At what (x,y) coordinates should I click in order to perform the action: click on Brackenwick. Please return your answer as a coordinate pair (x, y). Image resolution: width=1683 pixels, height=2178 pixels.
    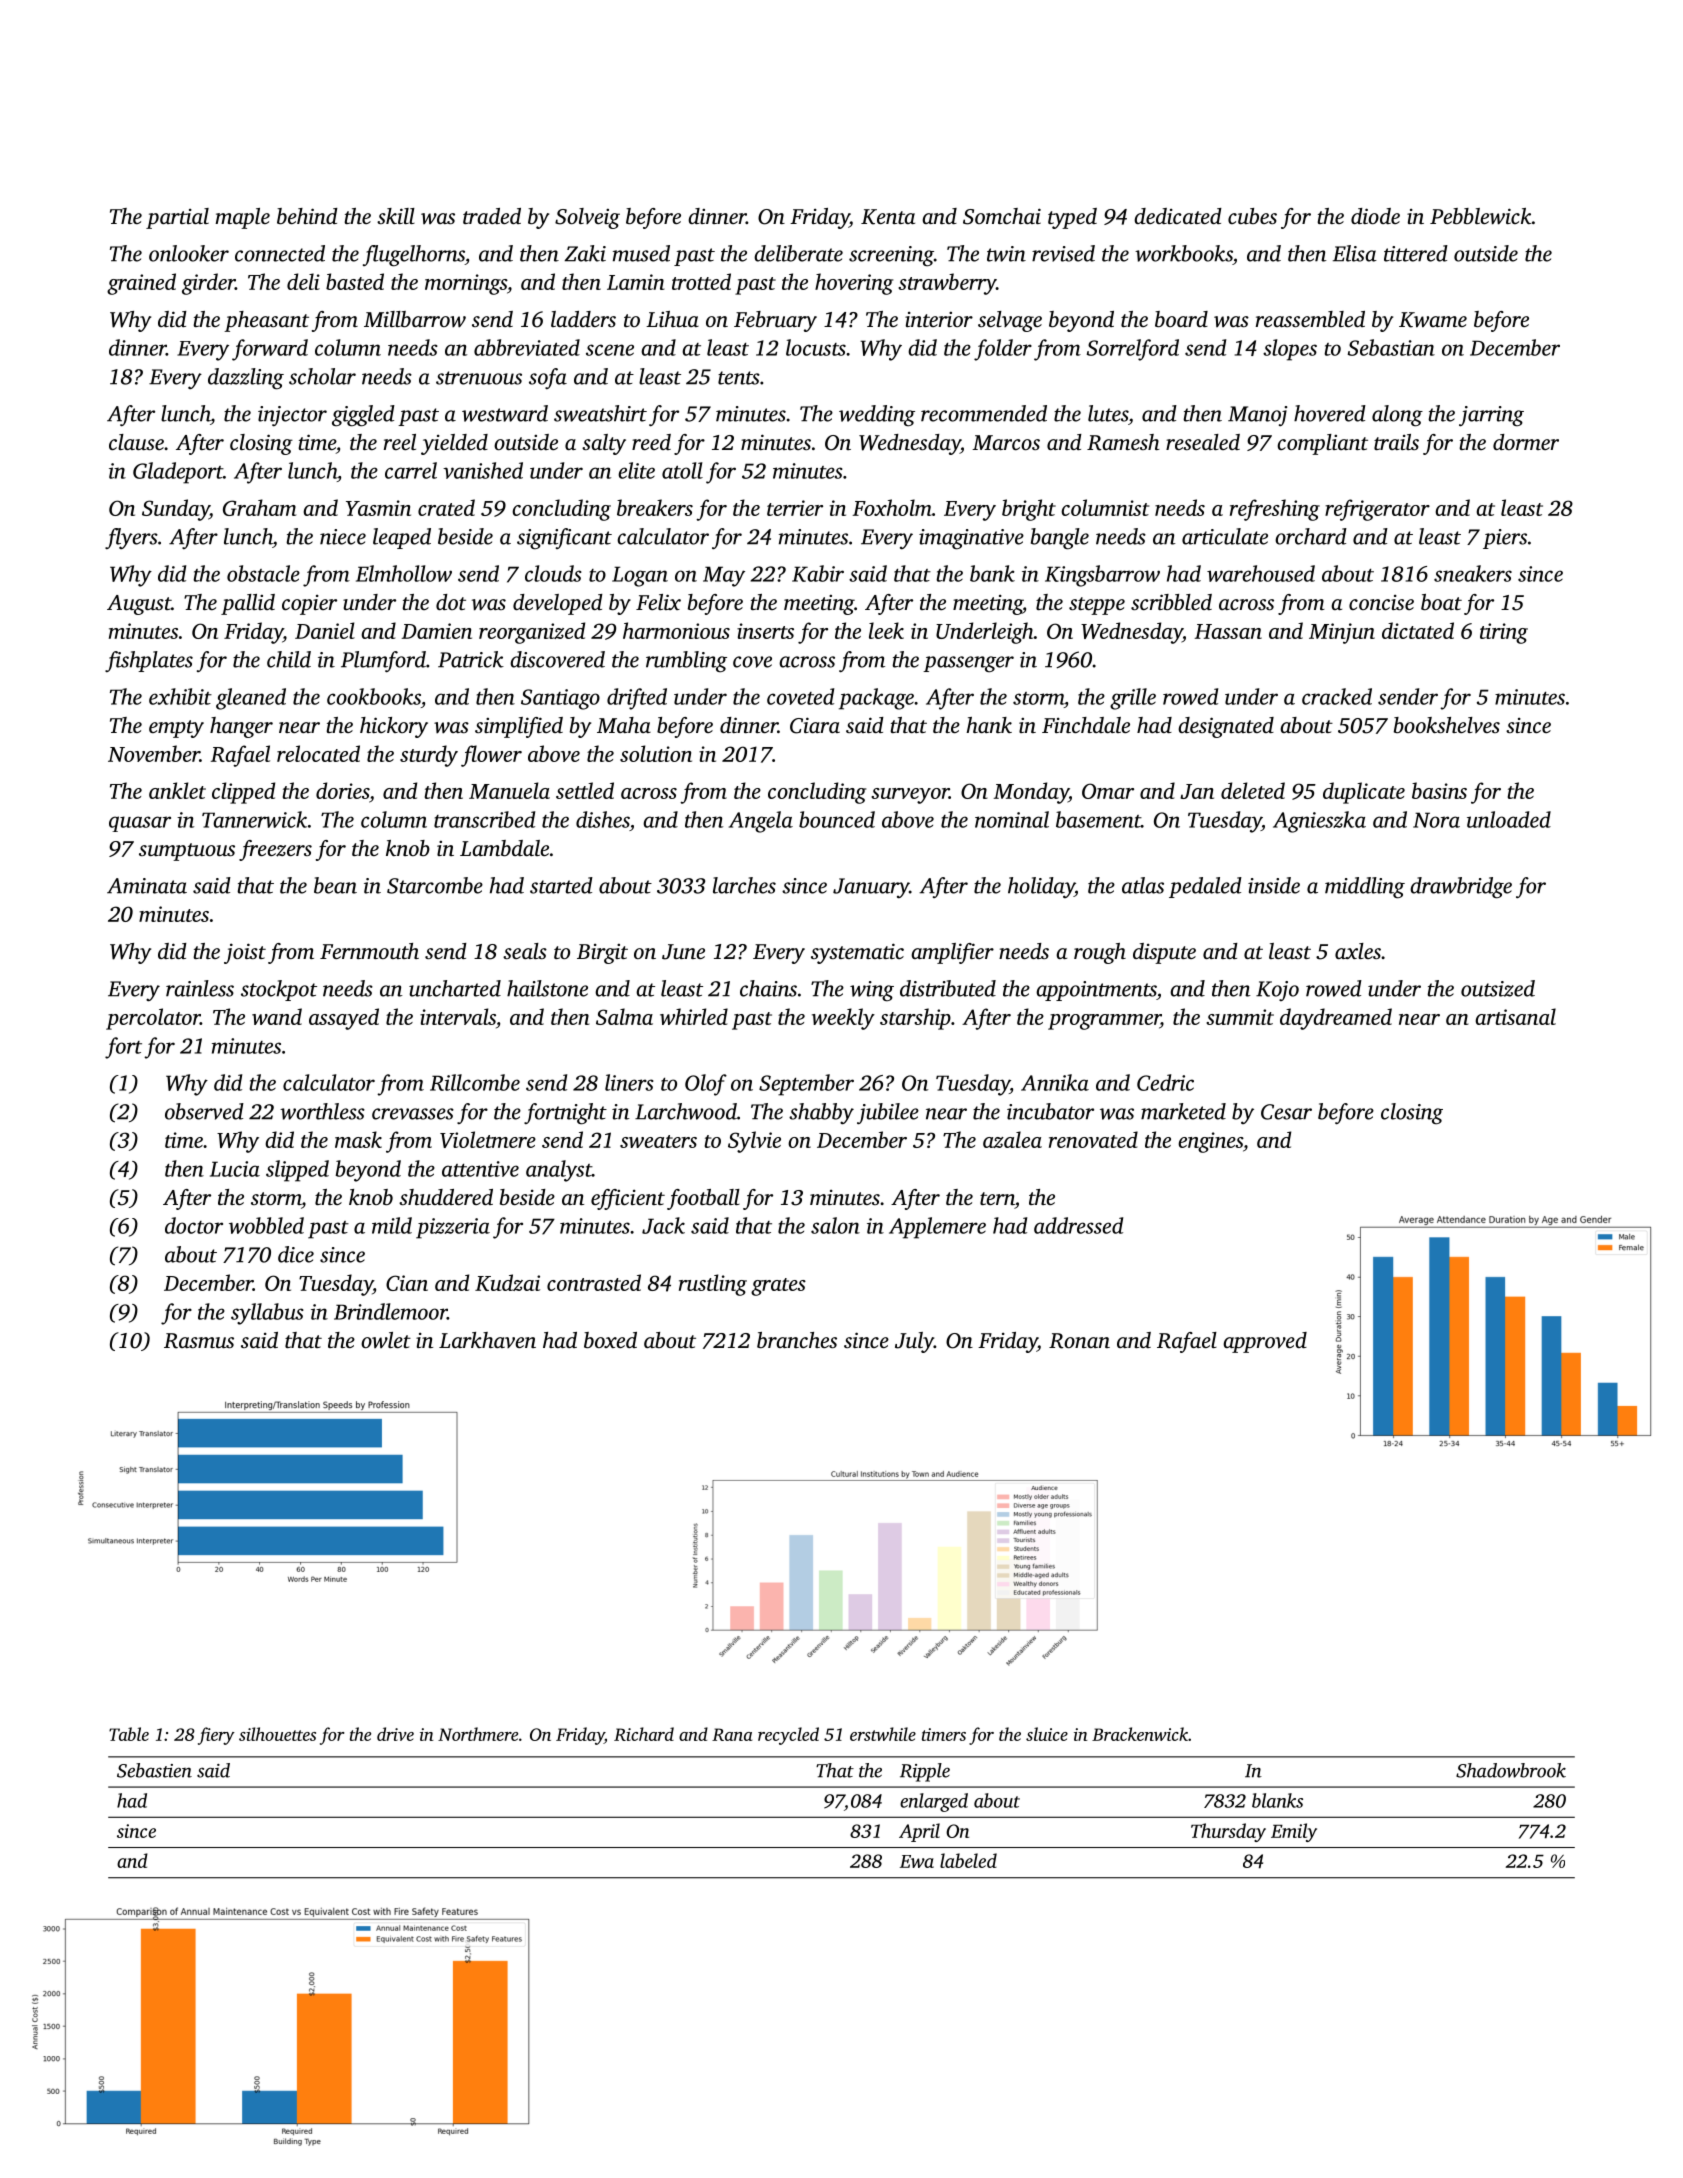
    Looking at the image, I should click on (1140, 1734).
